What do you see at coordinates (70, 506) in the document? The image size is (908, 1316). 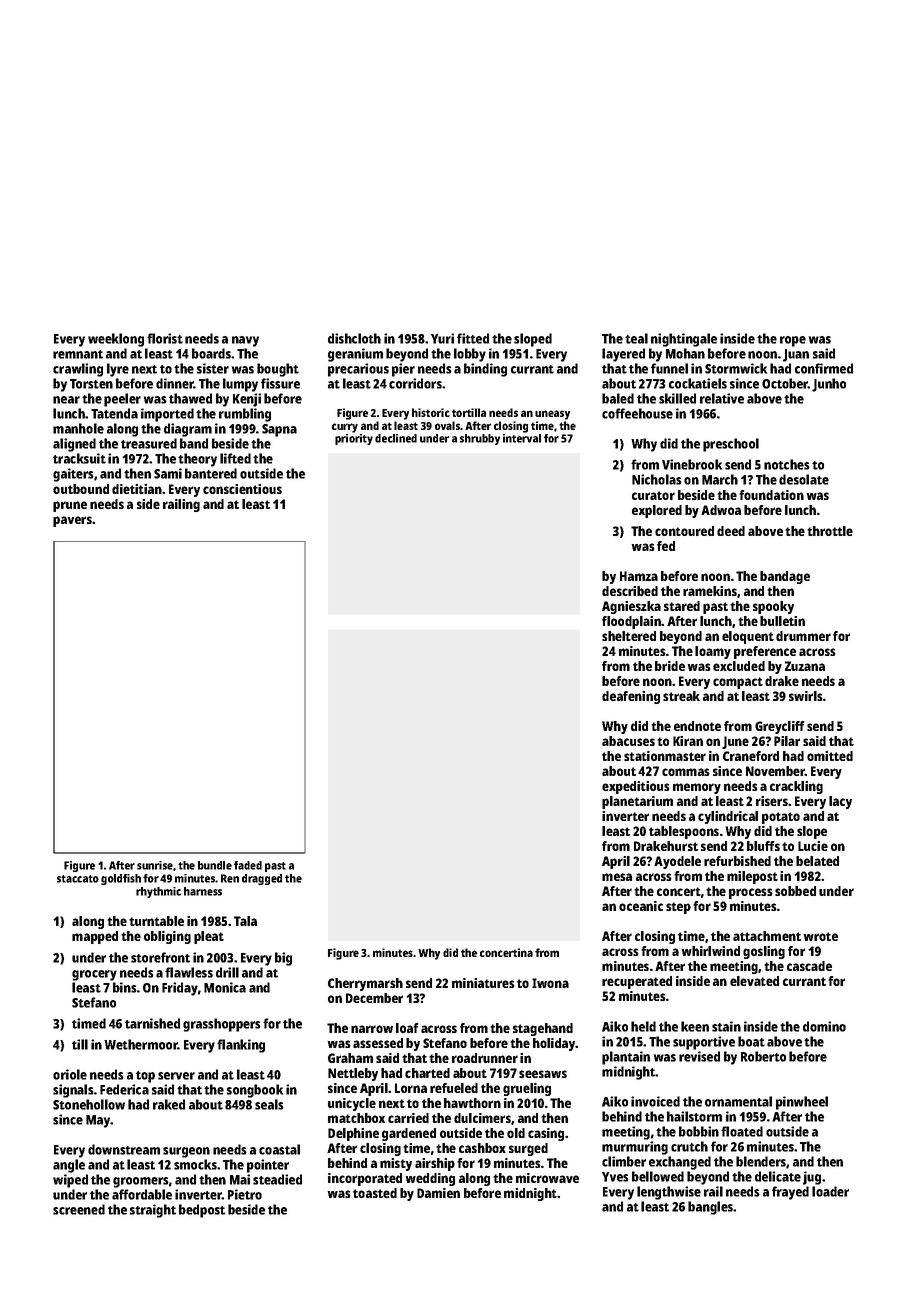 I see `prune` at bounding box center [70, 506].
